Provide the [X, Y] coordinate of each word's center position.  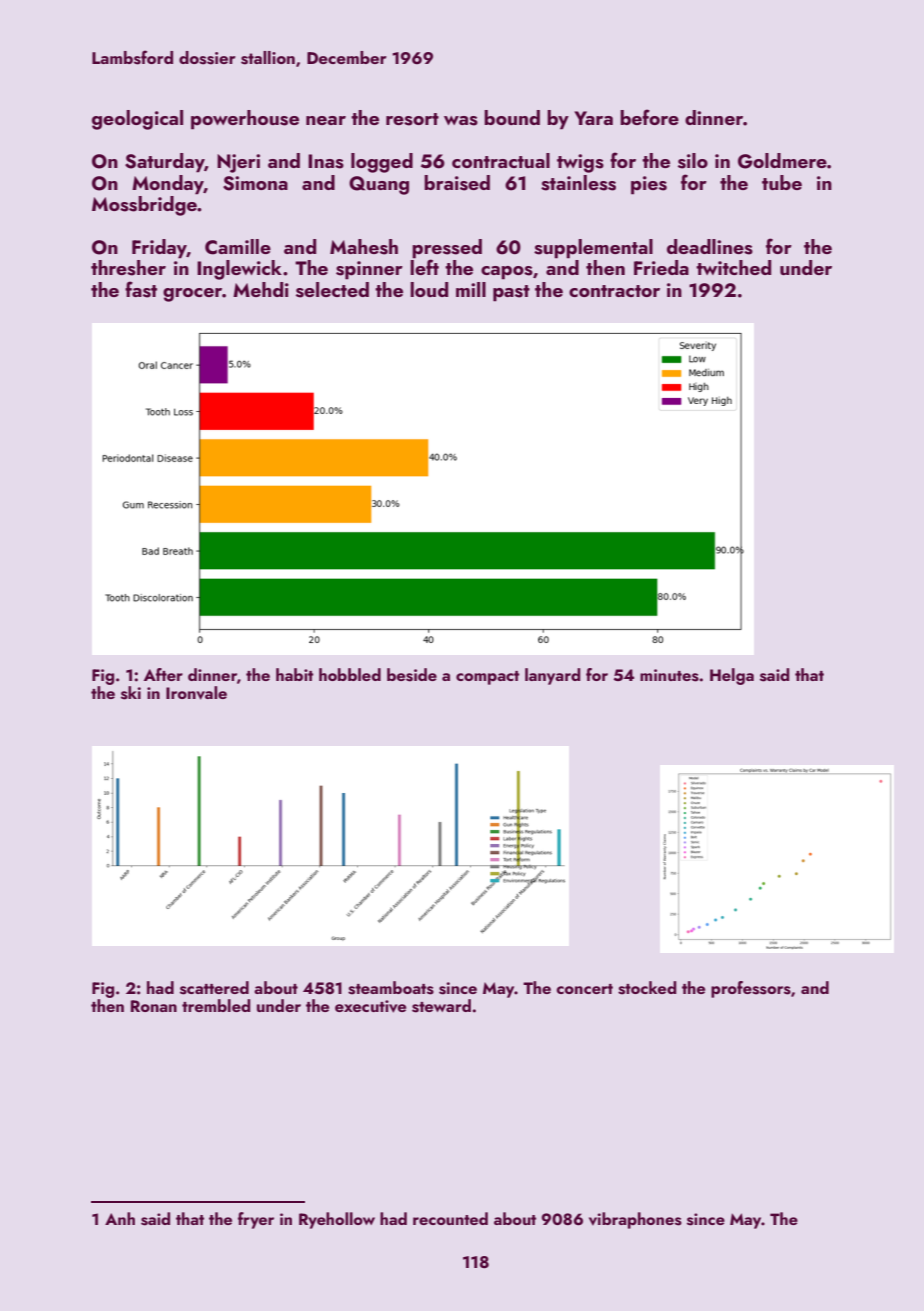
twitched [733, 267]
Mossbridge [144, 206]
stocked [647, 988]
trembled [216, 1005]
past [511, 293]
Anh [120, 1218]
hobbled [350, 674]
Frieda [661, 267]
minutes [669, 675]
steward [441, 1006]
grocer [192, 295]
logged [382, 163]
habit [294, 674]
